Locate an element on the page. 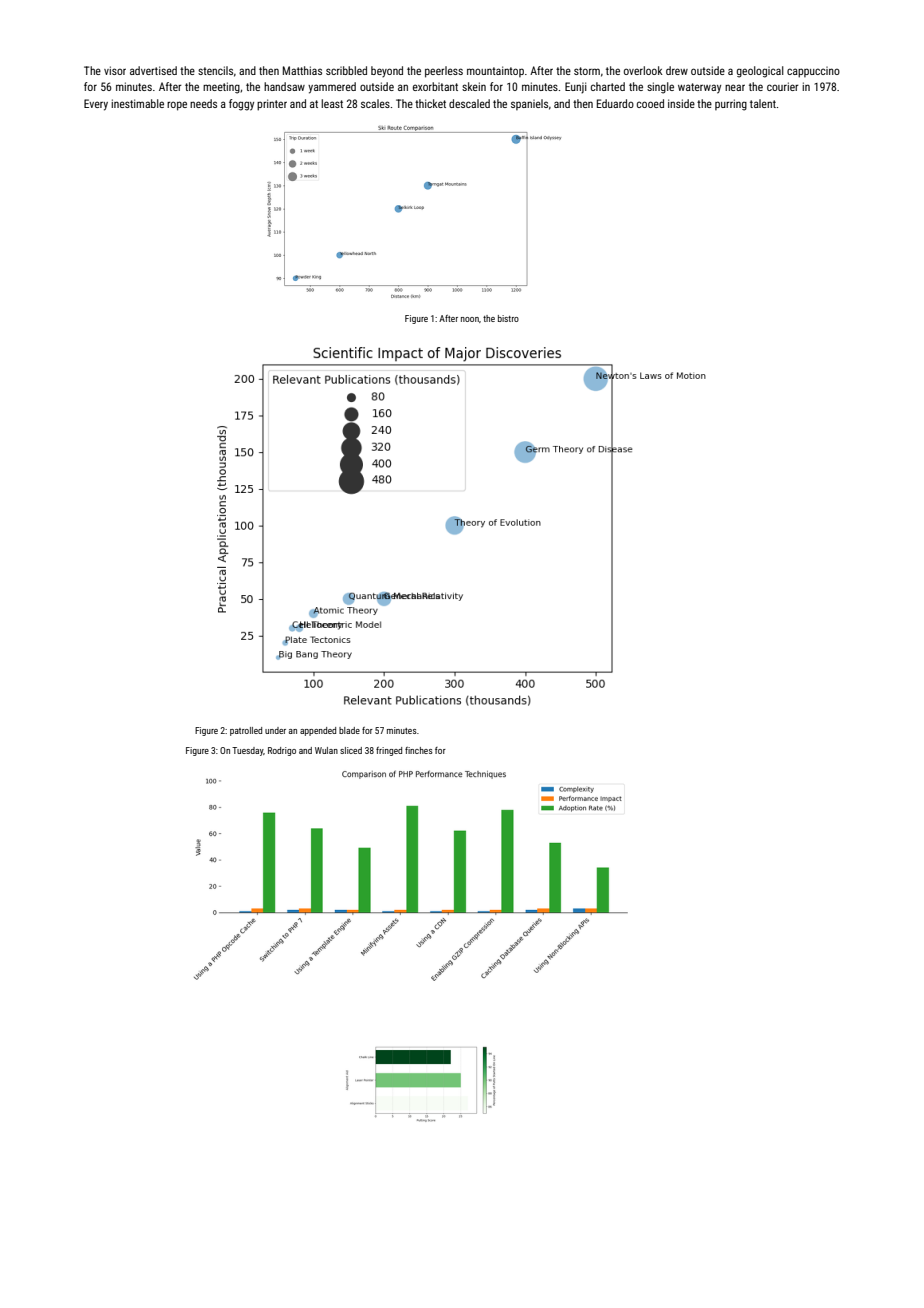  Eduardo is located at coordinates (615, 103).
